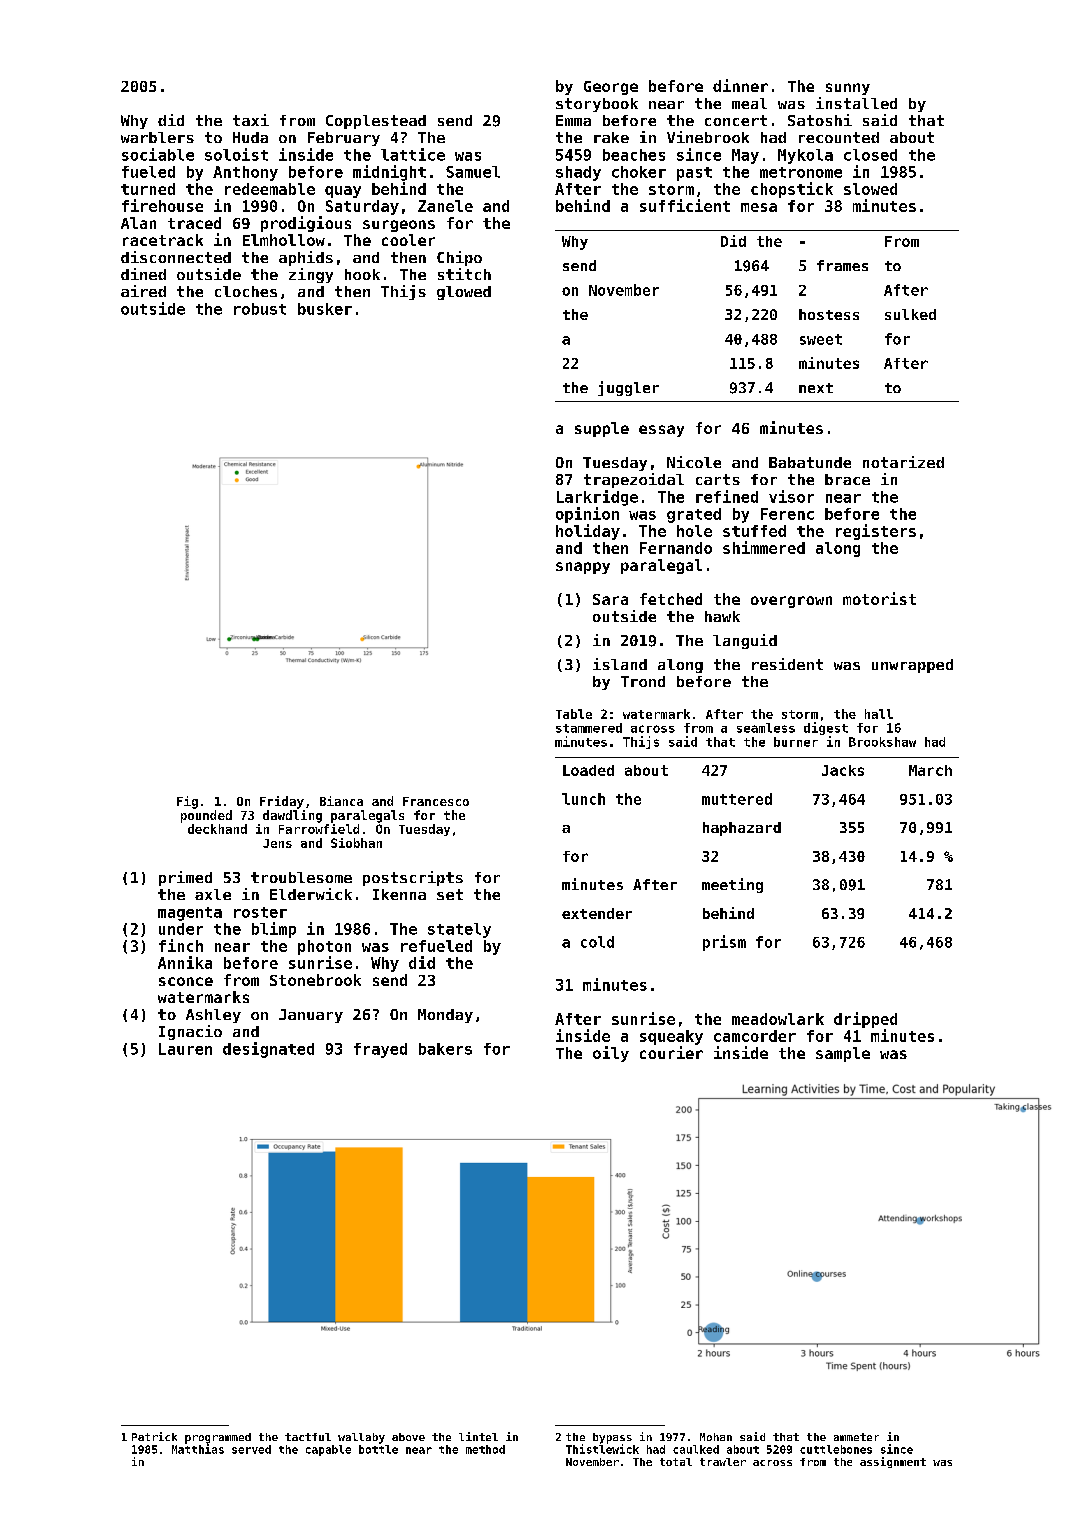 The height and width of the page is (1527, 1080). I want to click on Samuel, so click(473, 172).
